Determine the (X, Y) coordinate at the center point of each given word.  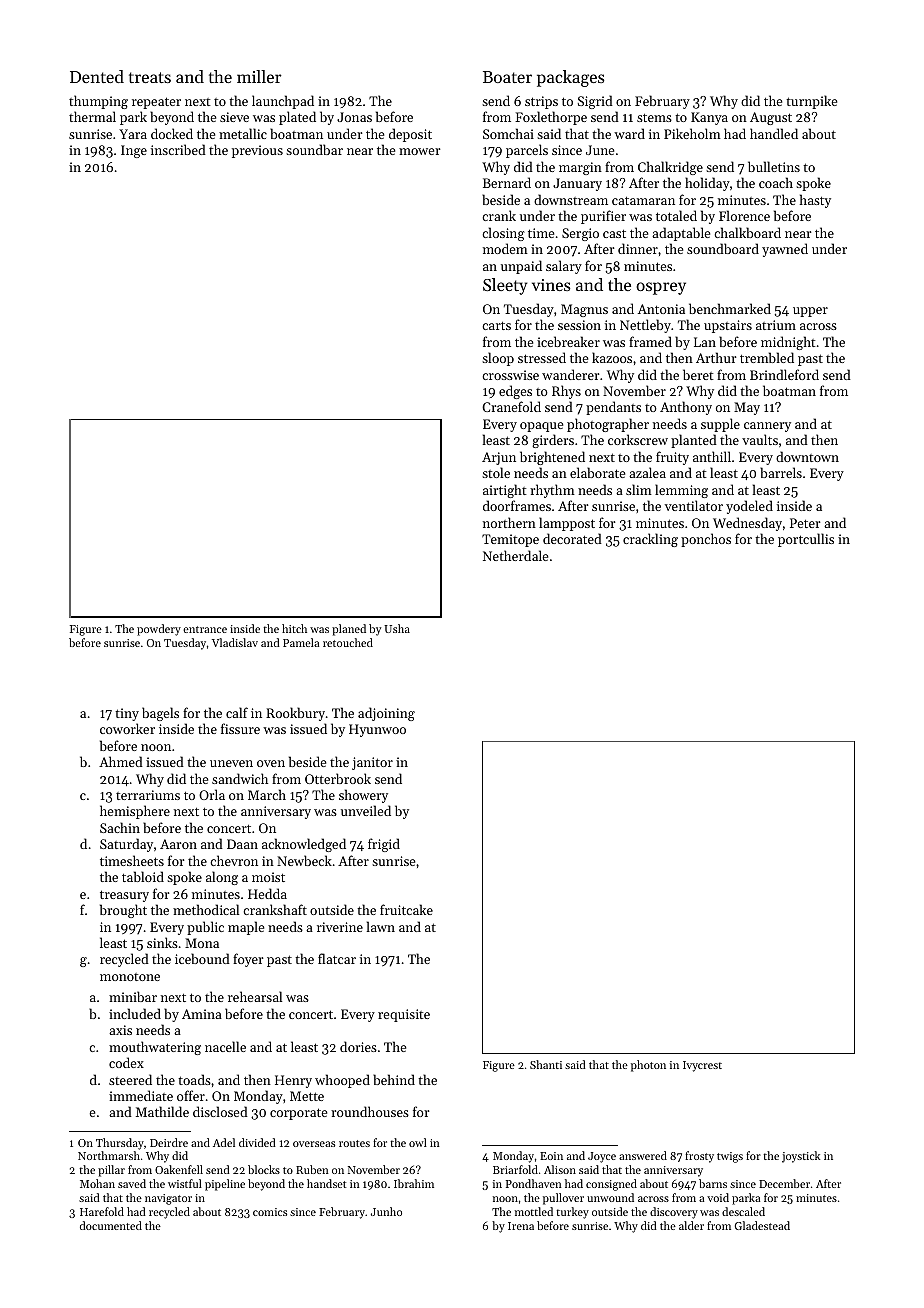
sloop (498, 359)
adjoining (386, 714)
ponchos (706, 540)
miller (259, 76)
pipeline (225, 1185)
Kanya (709, 118)
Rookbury (295, 714)
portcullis (806, 540)
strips (541, 102)
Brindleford (784, 374)
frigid (384, 845)
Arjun (499, 458)
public (205, 928)
